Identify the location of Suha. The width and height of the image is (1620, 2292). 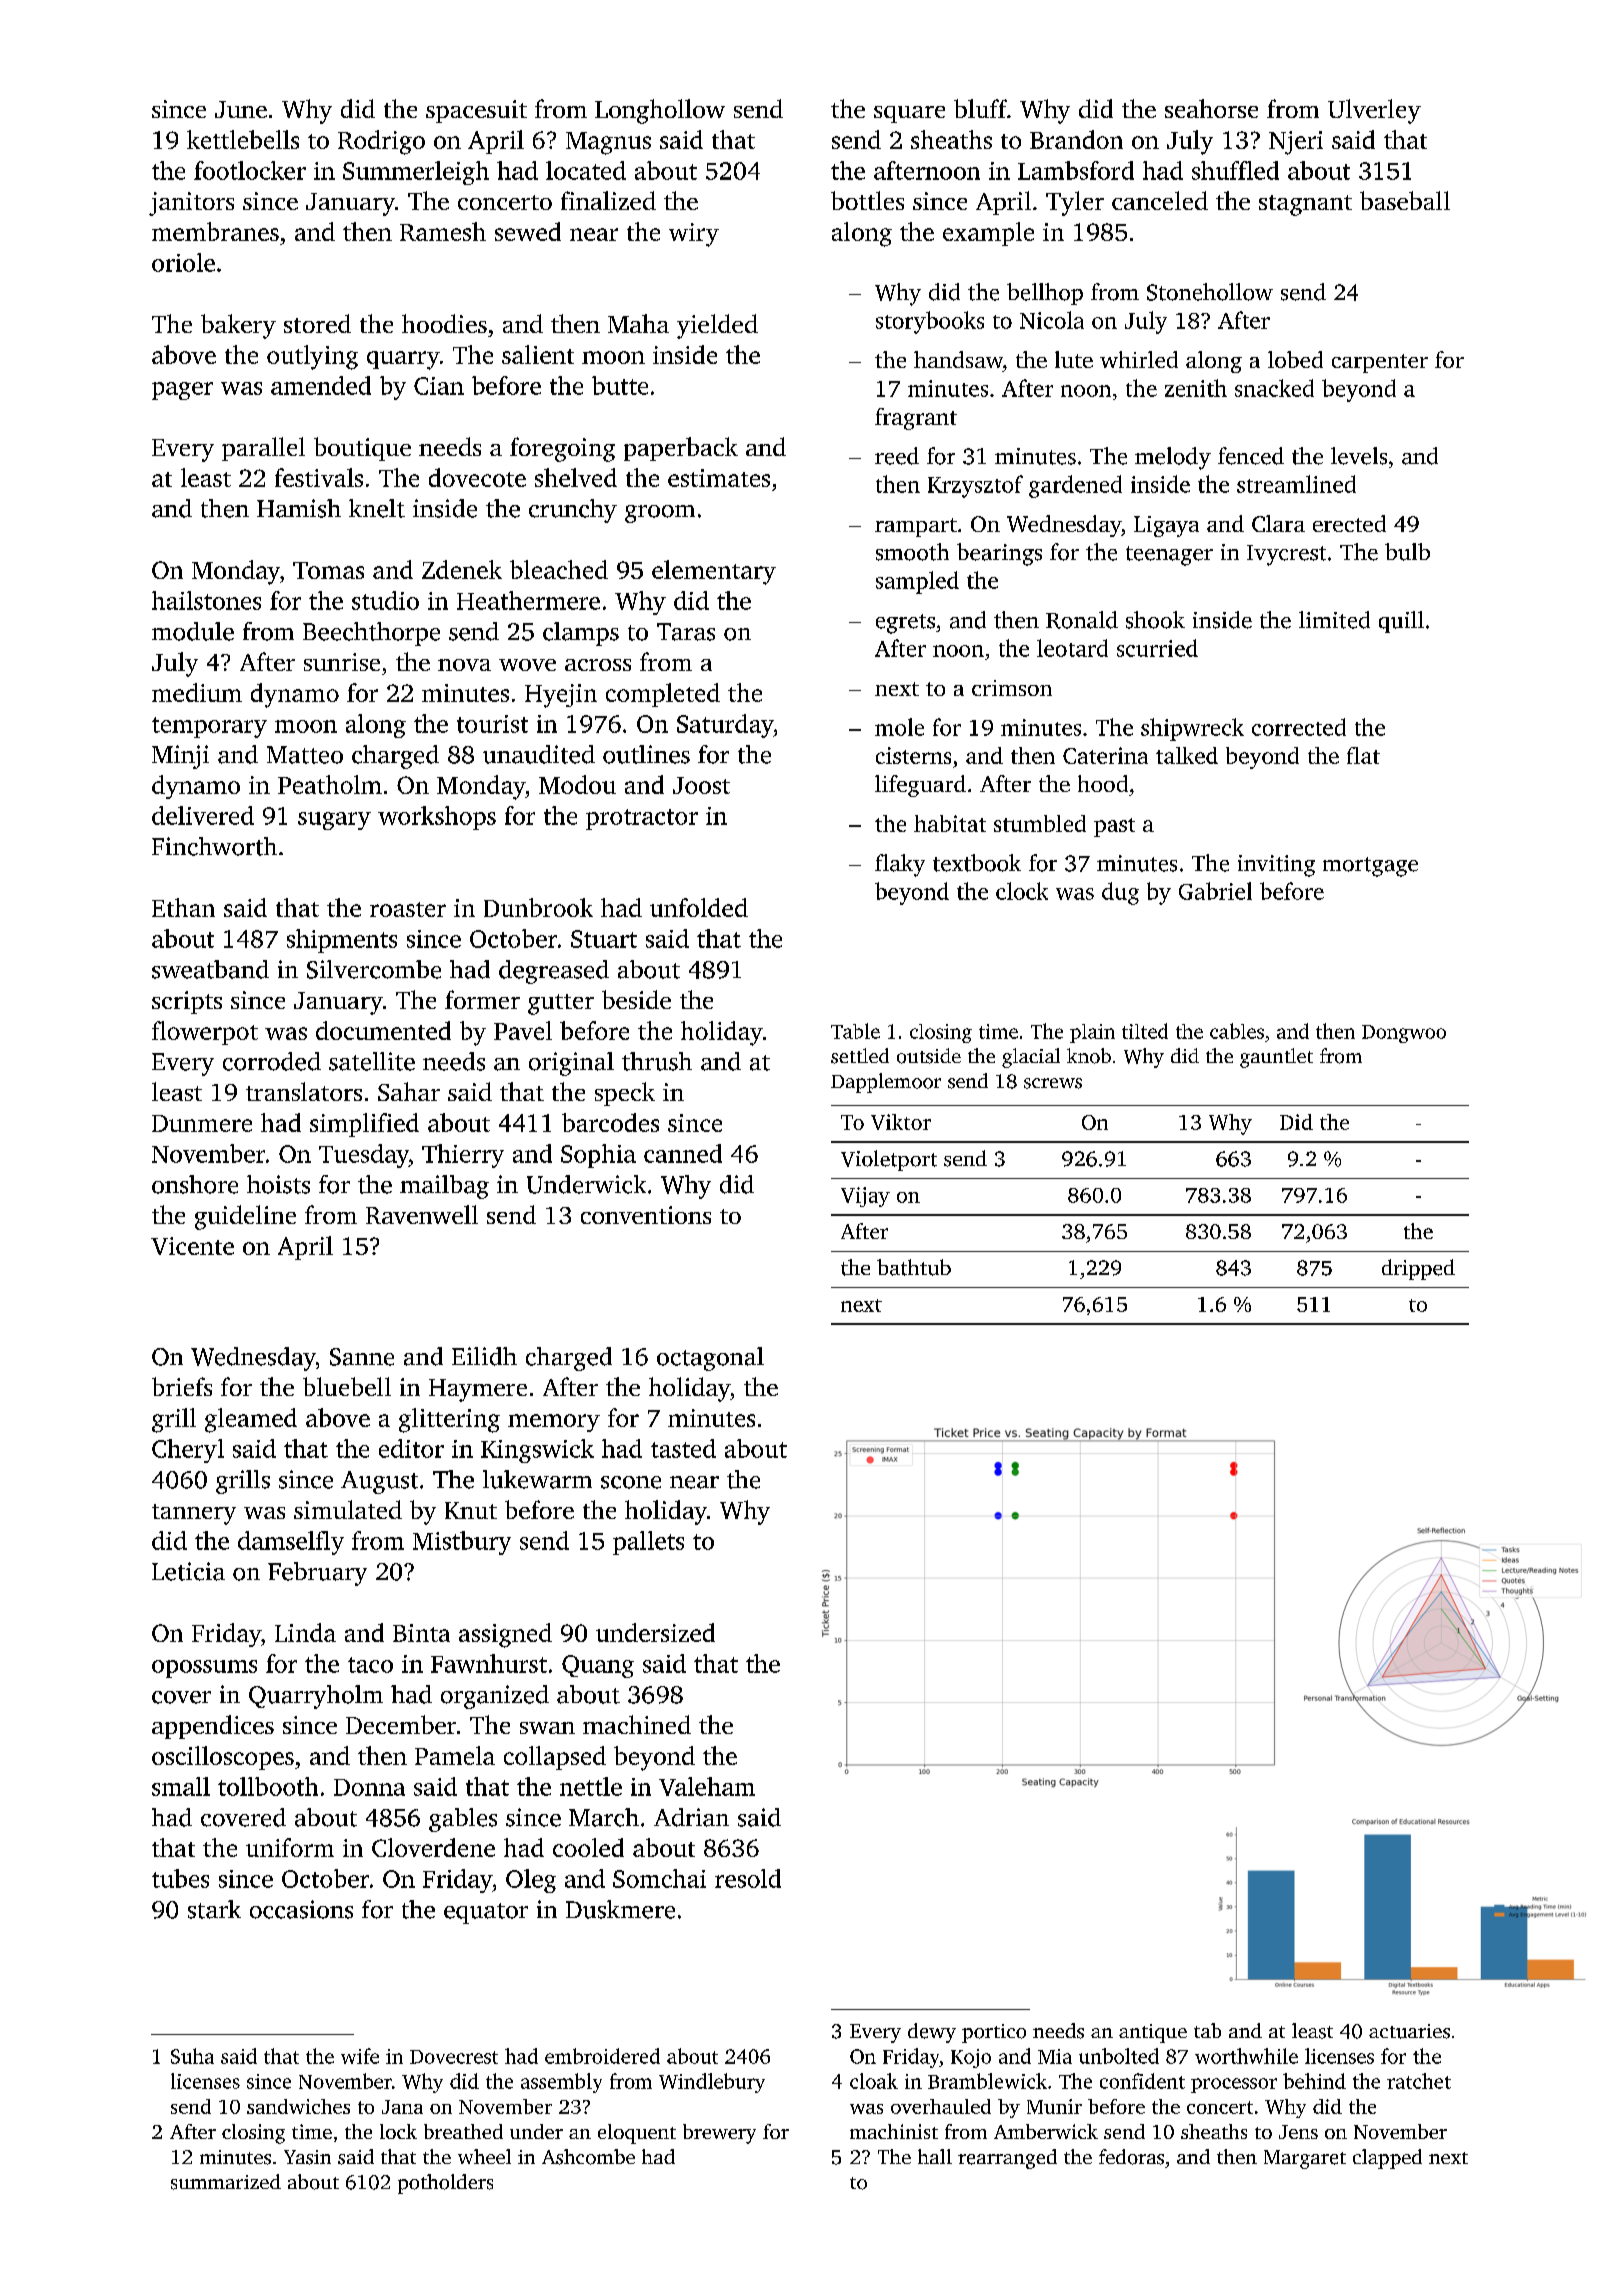
(192, 2056).
